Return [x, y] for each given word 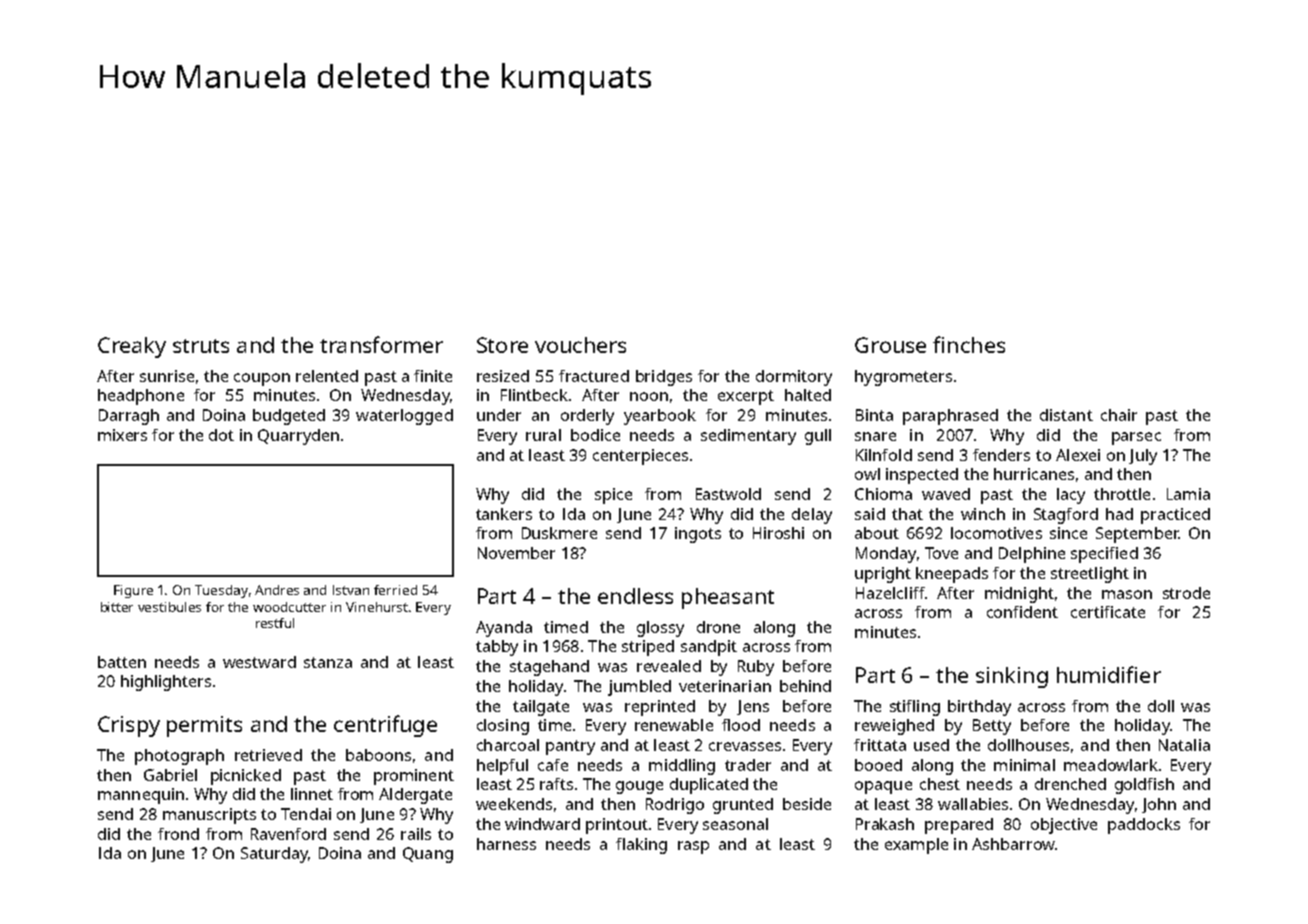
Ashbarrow [1013, 844]
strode [1186, 593]
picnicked [246, 777]
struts [201, 346]
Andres [277, 590]
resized [503, 376]
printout [617, 826]
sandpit [709, 648]
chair [1119, 415]
